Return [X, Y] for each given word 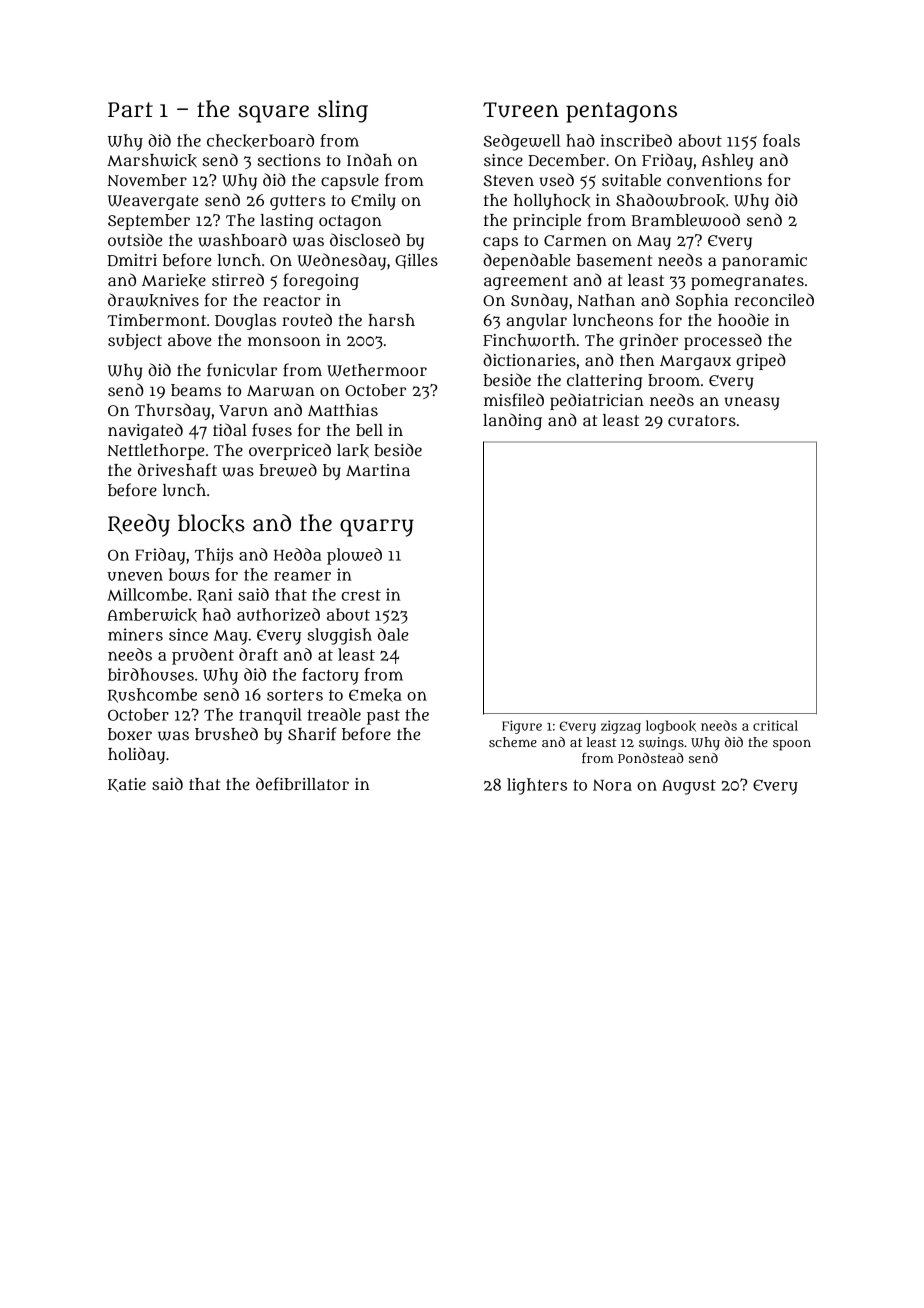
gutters [297, 202]
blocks [211, 523]
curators [702, 420]
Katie [127, 785]
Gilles [416, 261]
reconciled [774, 299]
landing [512, 421]
